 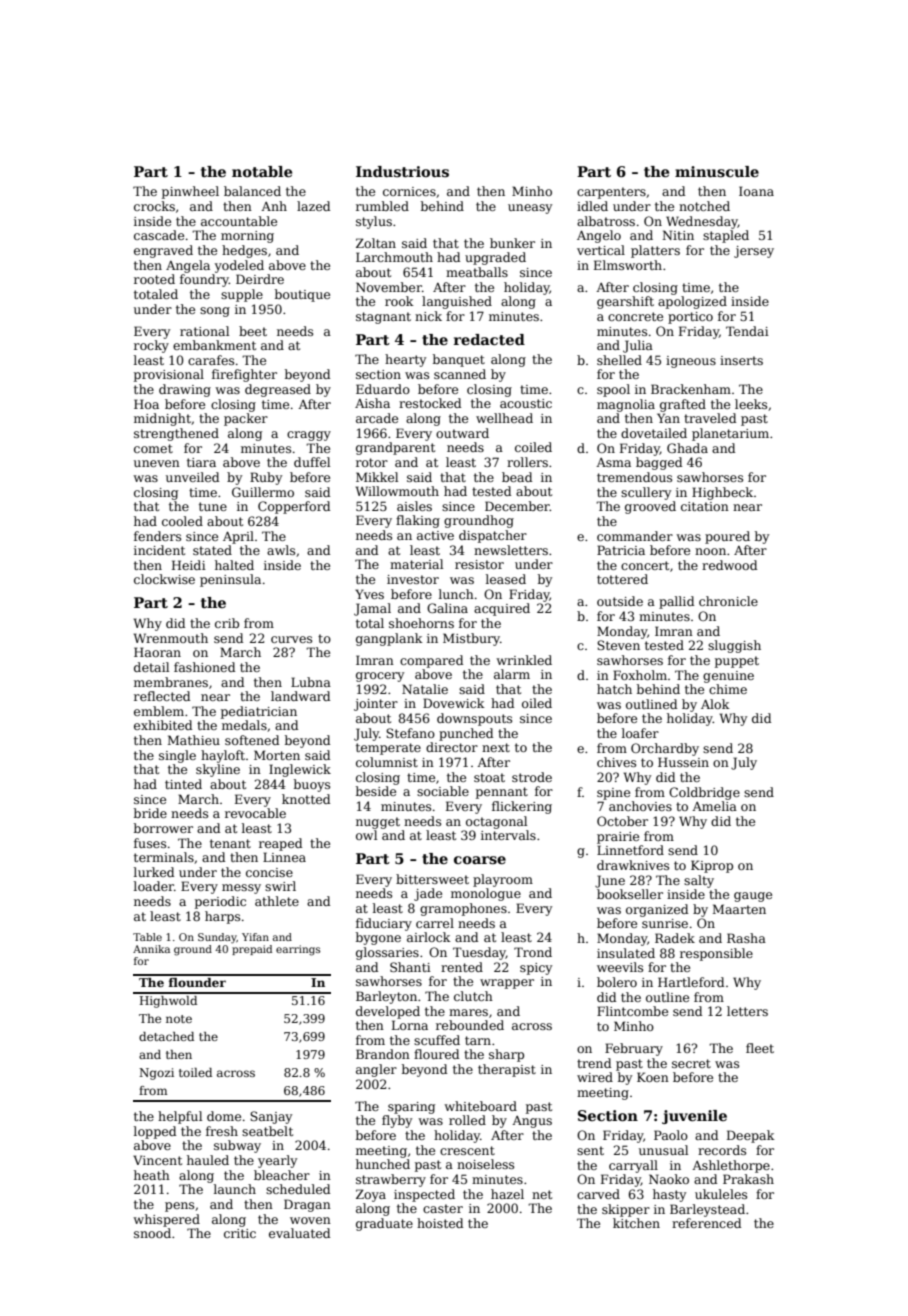 What do you see at coordinates (405, 360) in the page?
I see `hearty` at bounding box center [405, 360].
